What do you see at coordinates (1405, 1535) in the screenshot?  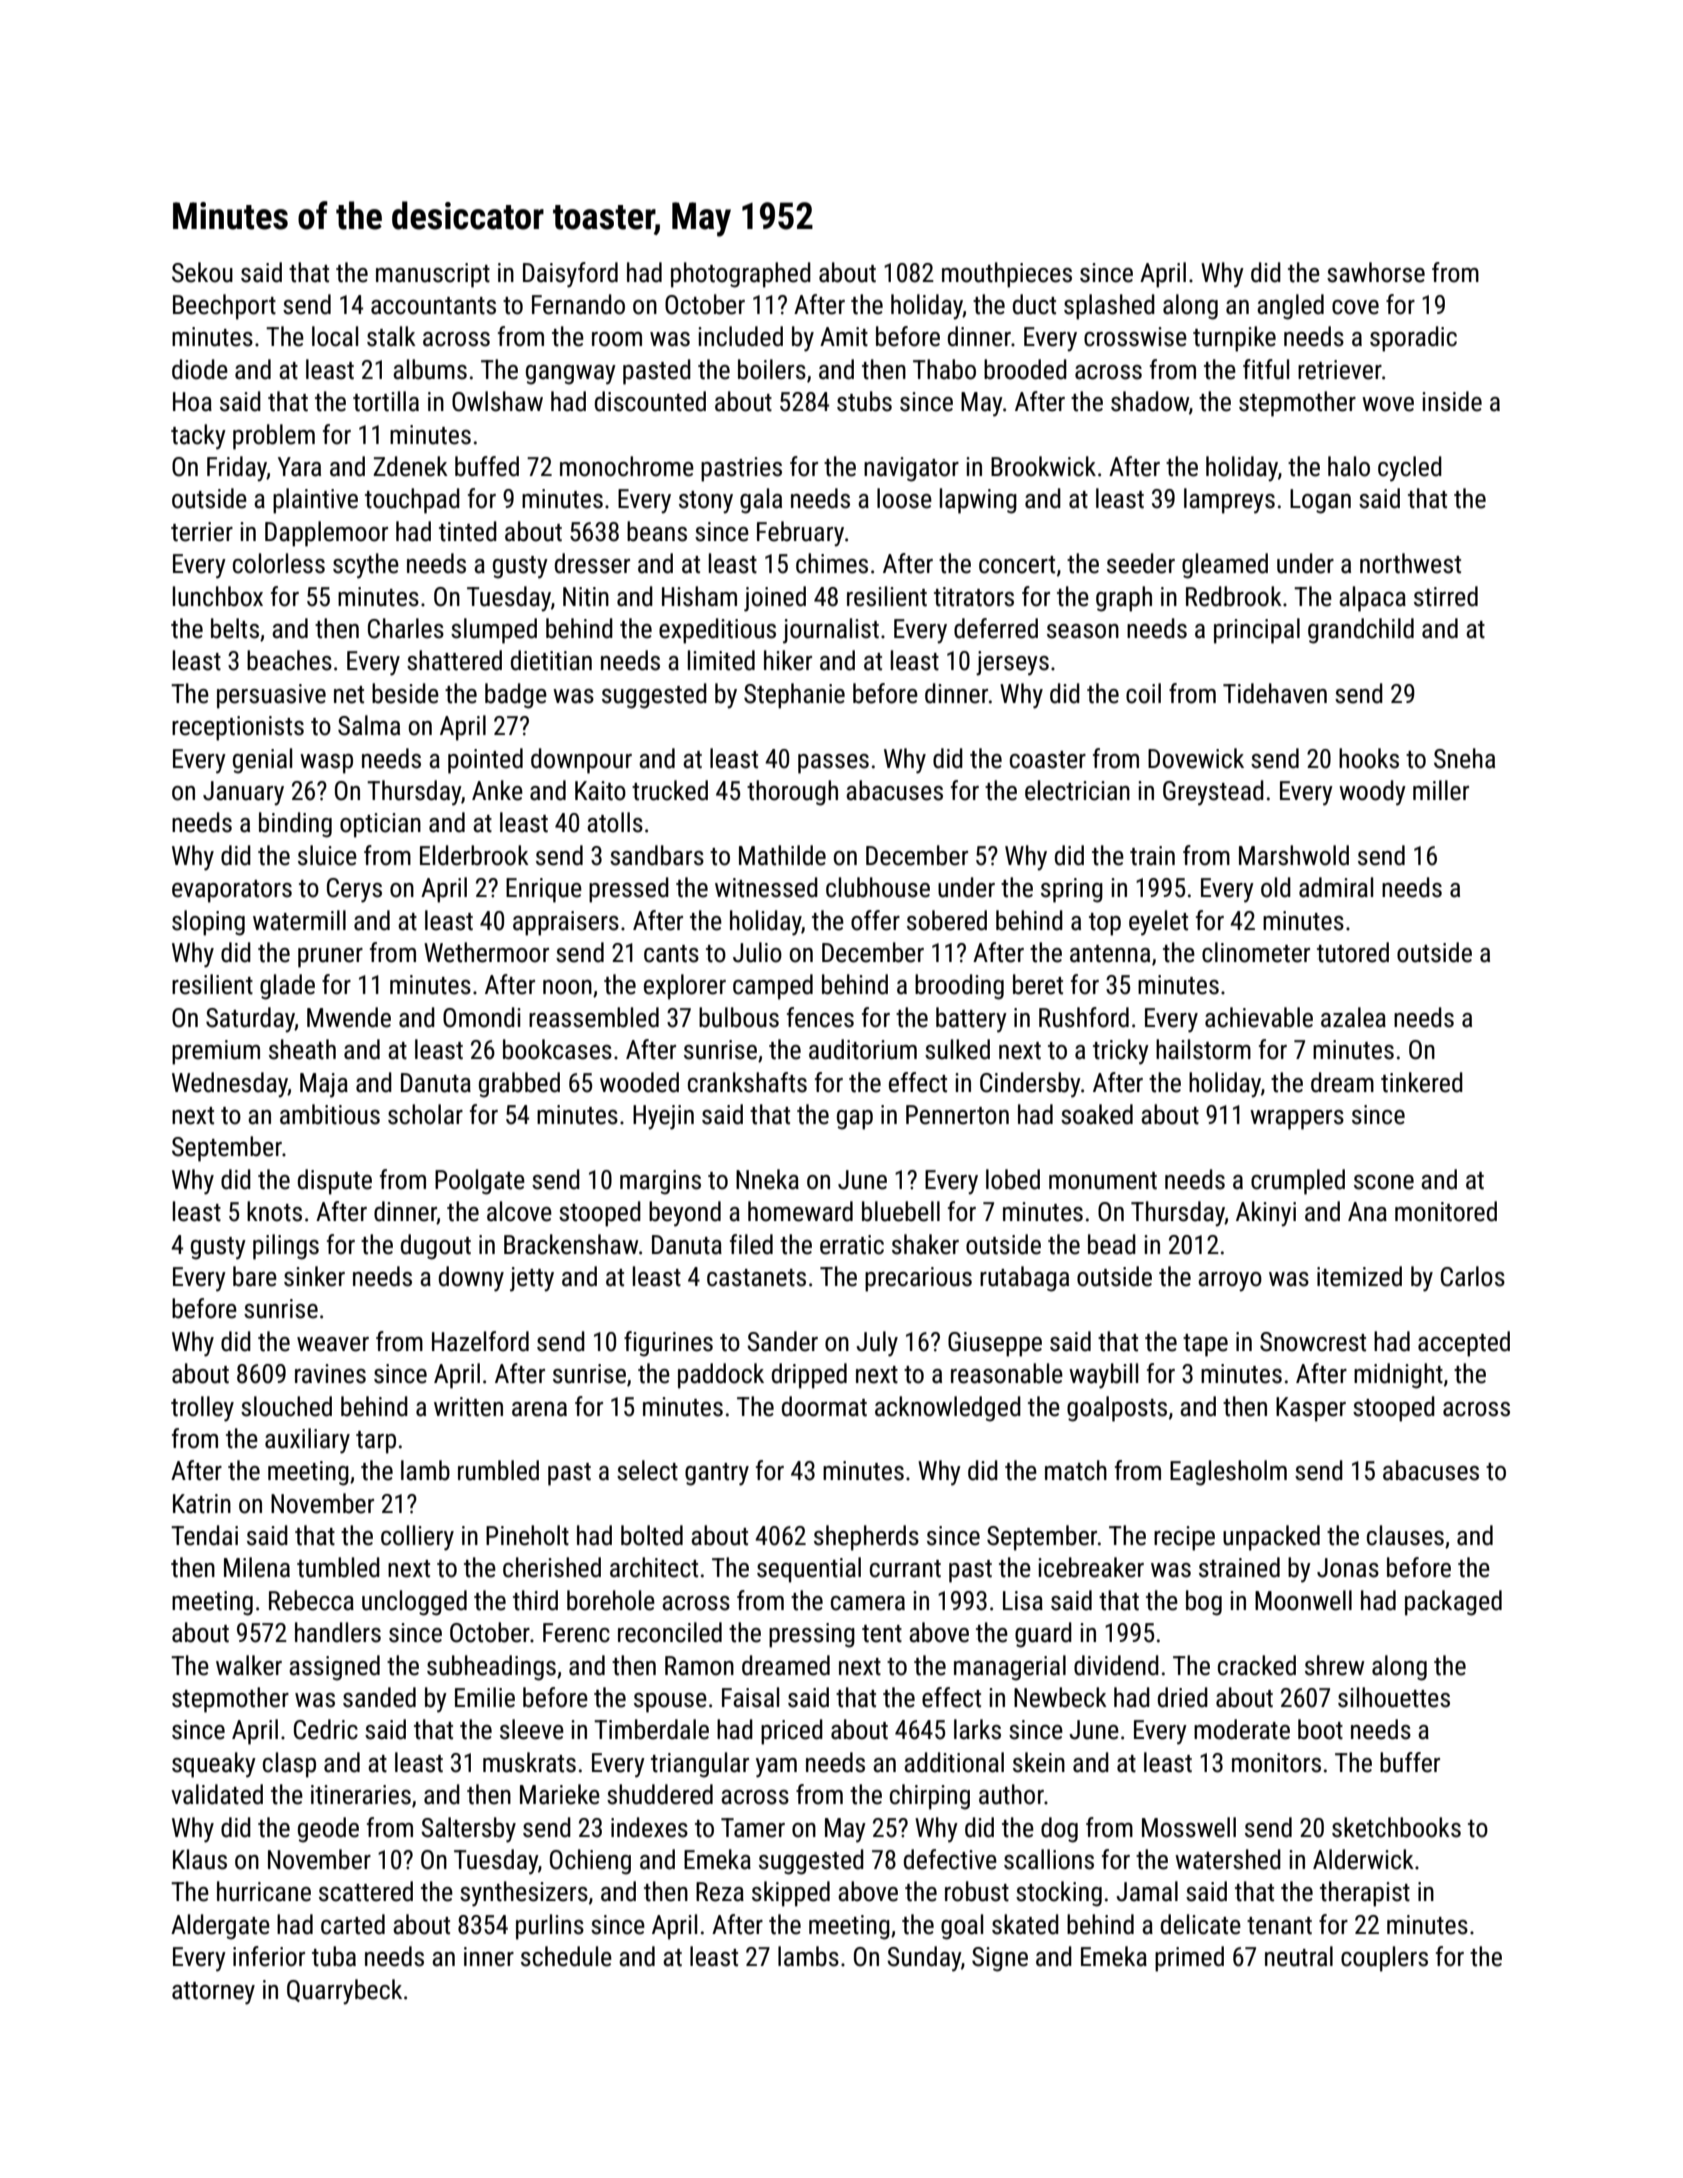 I see `clauses` at bounding box center [1405, 1535].
